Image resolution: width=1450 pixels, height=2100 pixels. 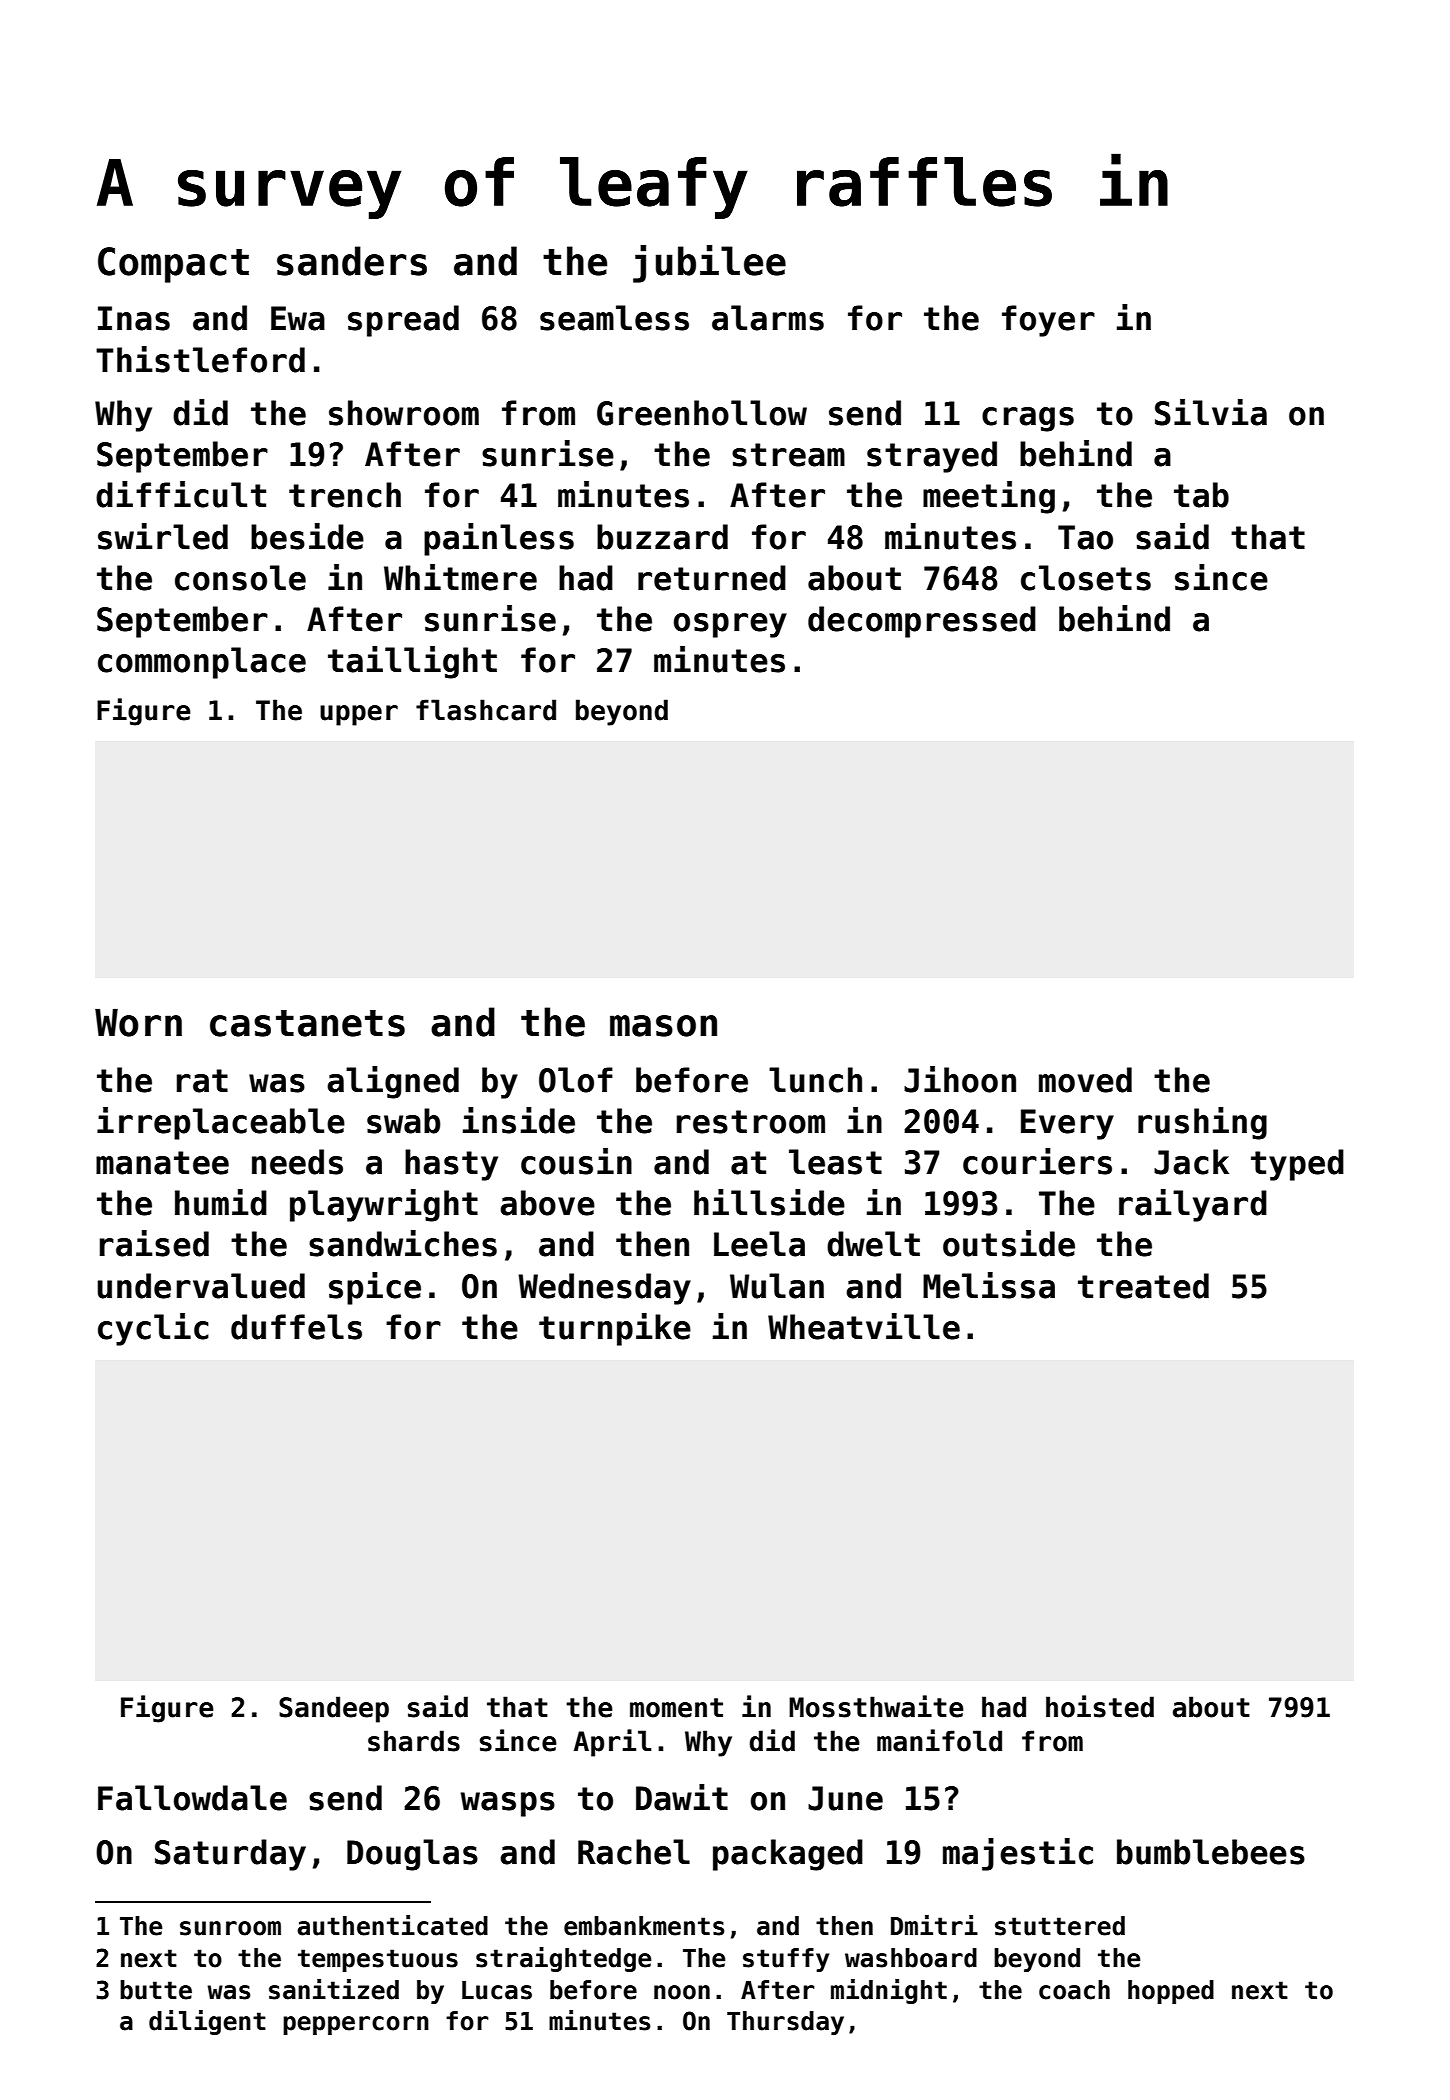 What do you see at coordinates (1297, 1165) in the image?
I see `typed` at bounding box center [1297, 1165].
